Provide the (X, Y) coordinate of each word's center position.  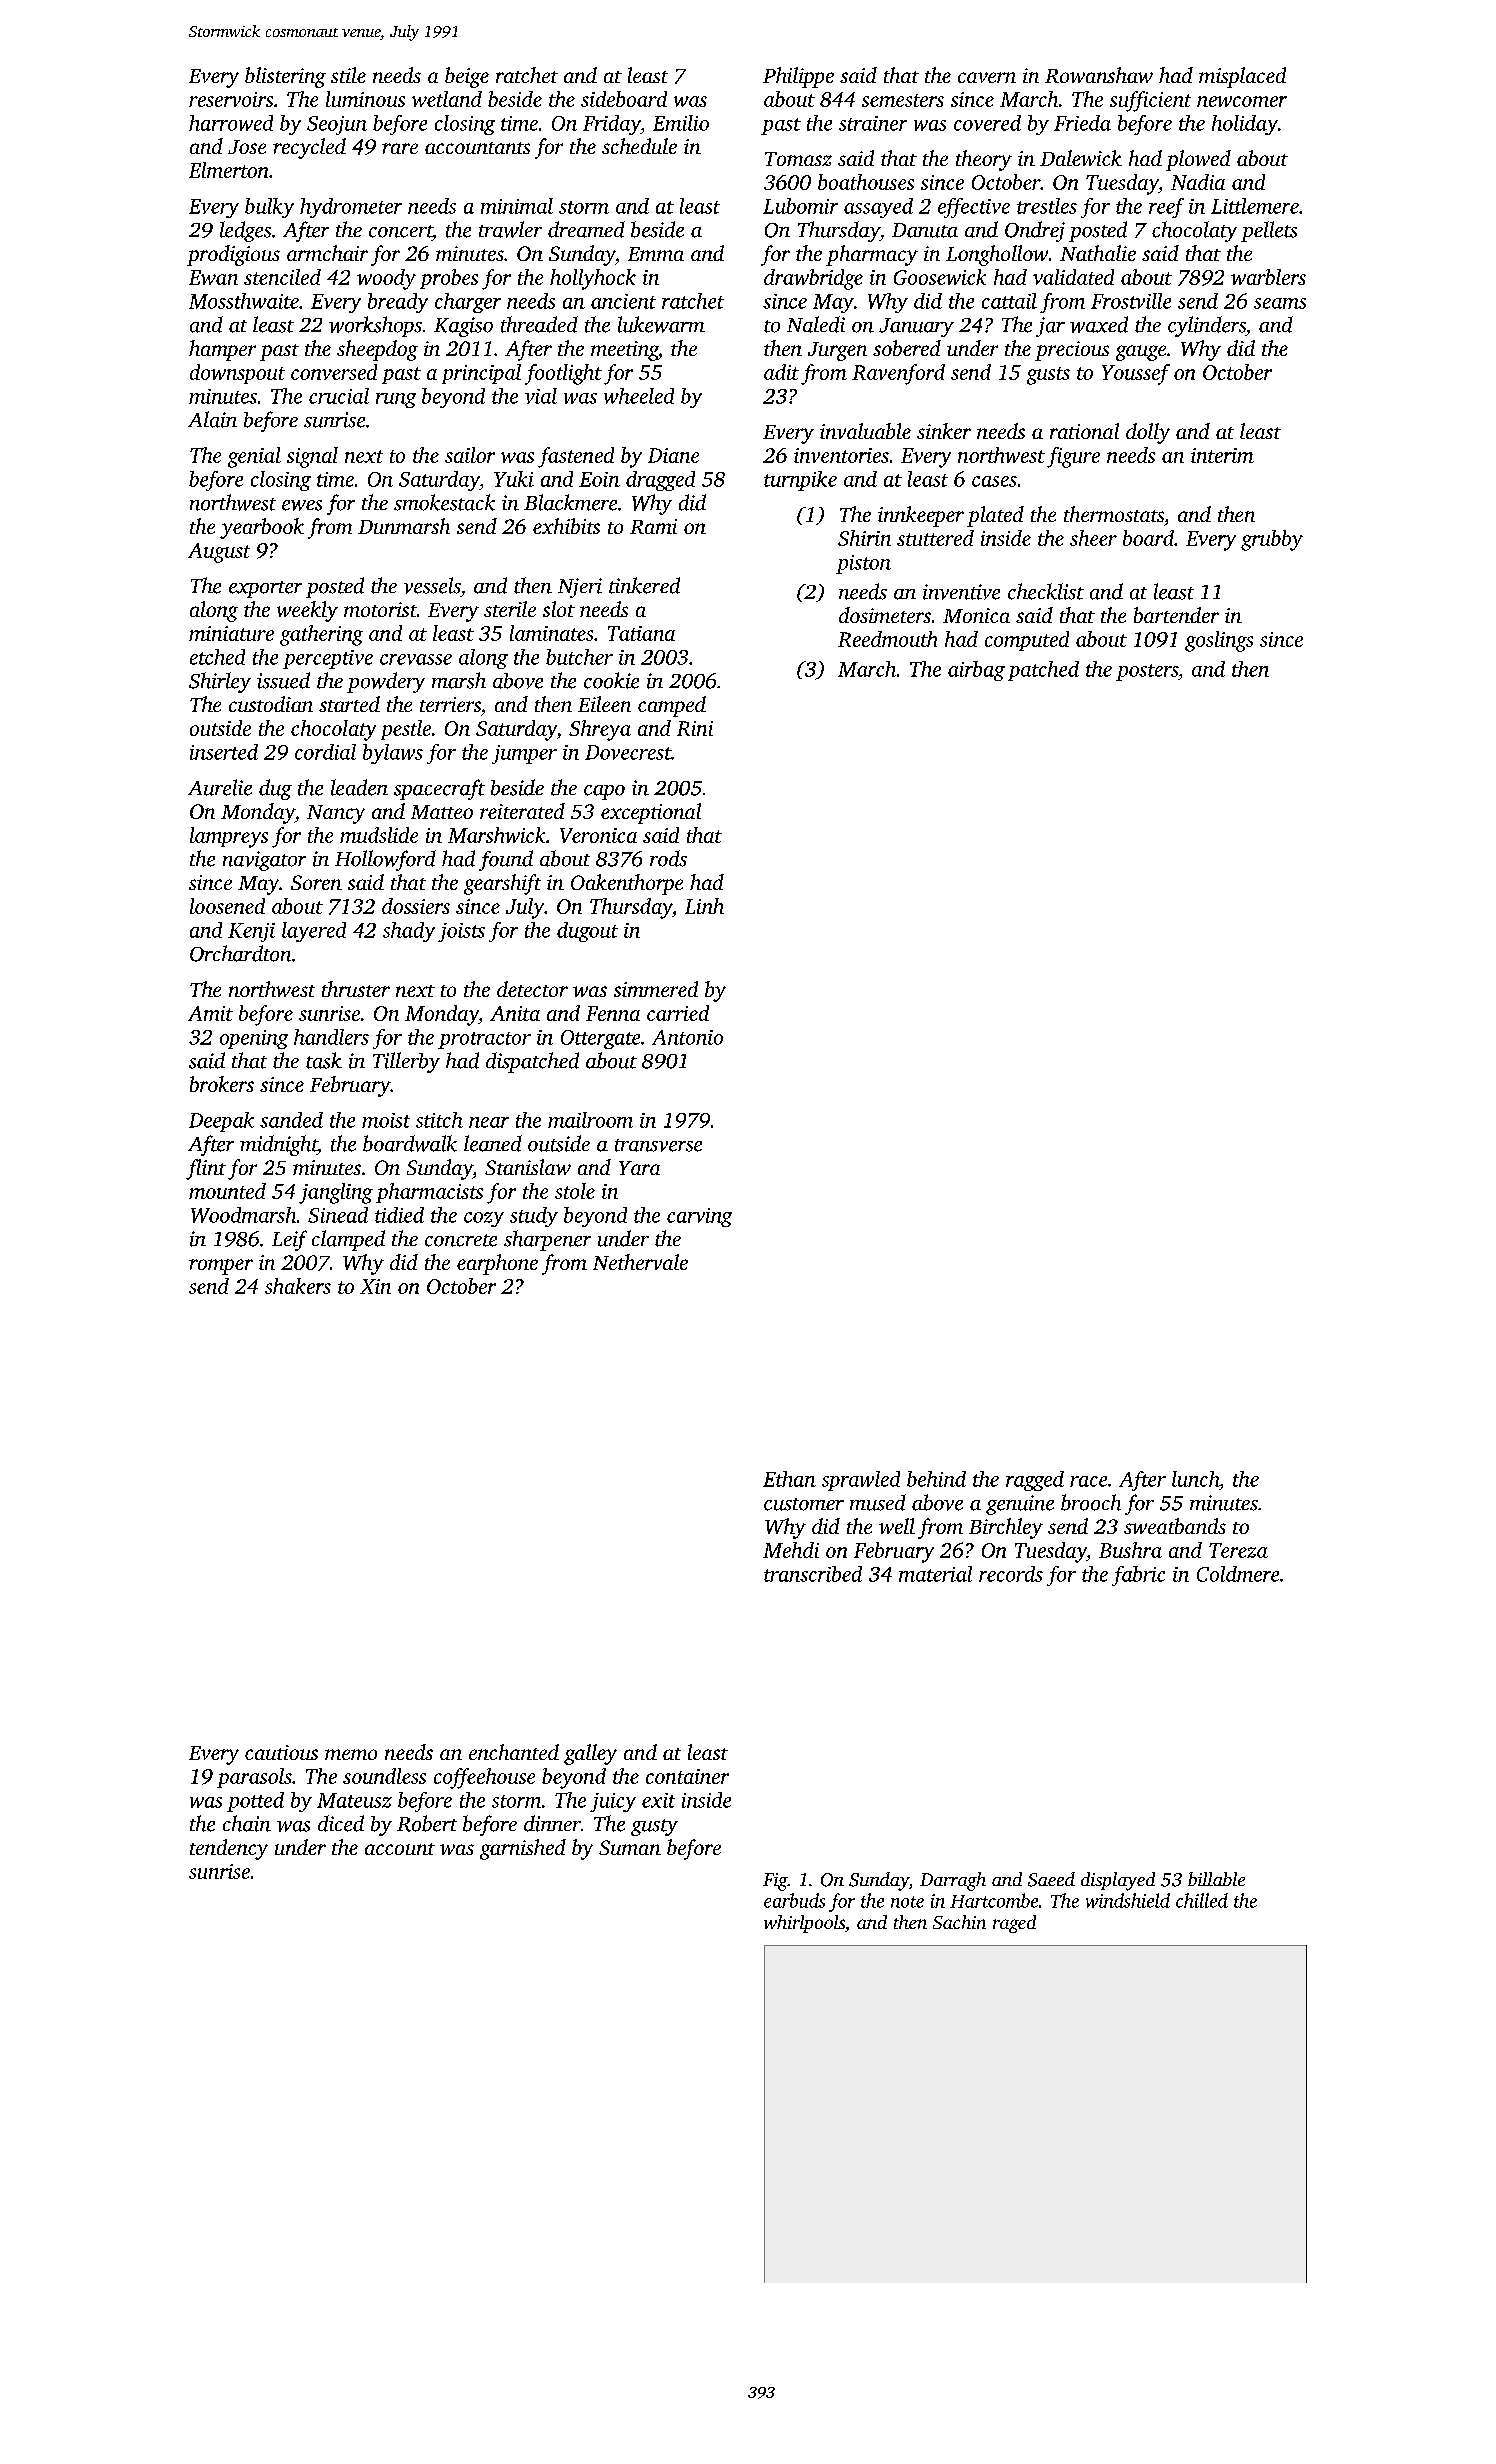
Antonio (687, 1037)
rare (400, 148)
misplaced (1242, 77)
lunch (1195, 1479)
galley (590, 1754)
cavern (987, 77)
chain (247, 1823)
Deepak (221, 1122)
